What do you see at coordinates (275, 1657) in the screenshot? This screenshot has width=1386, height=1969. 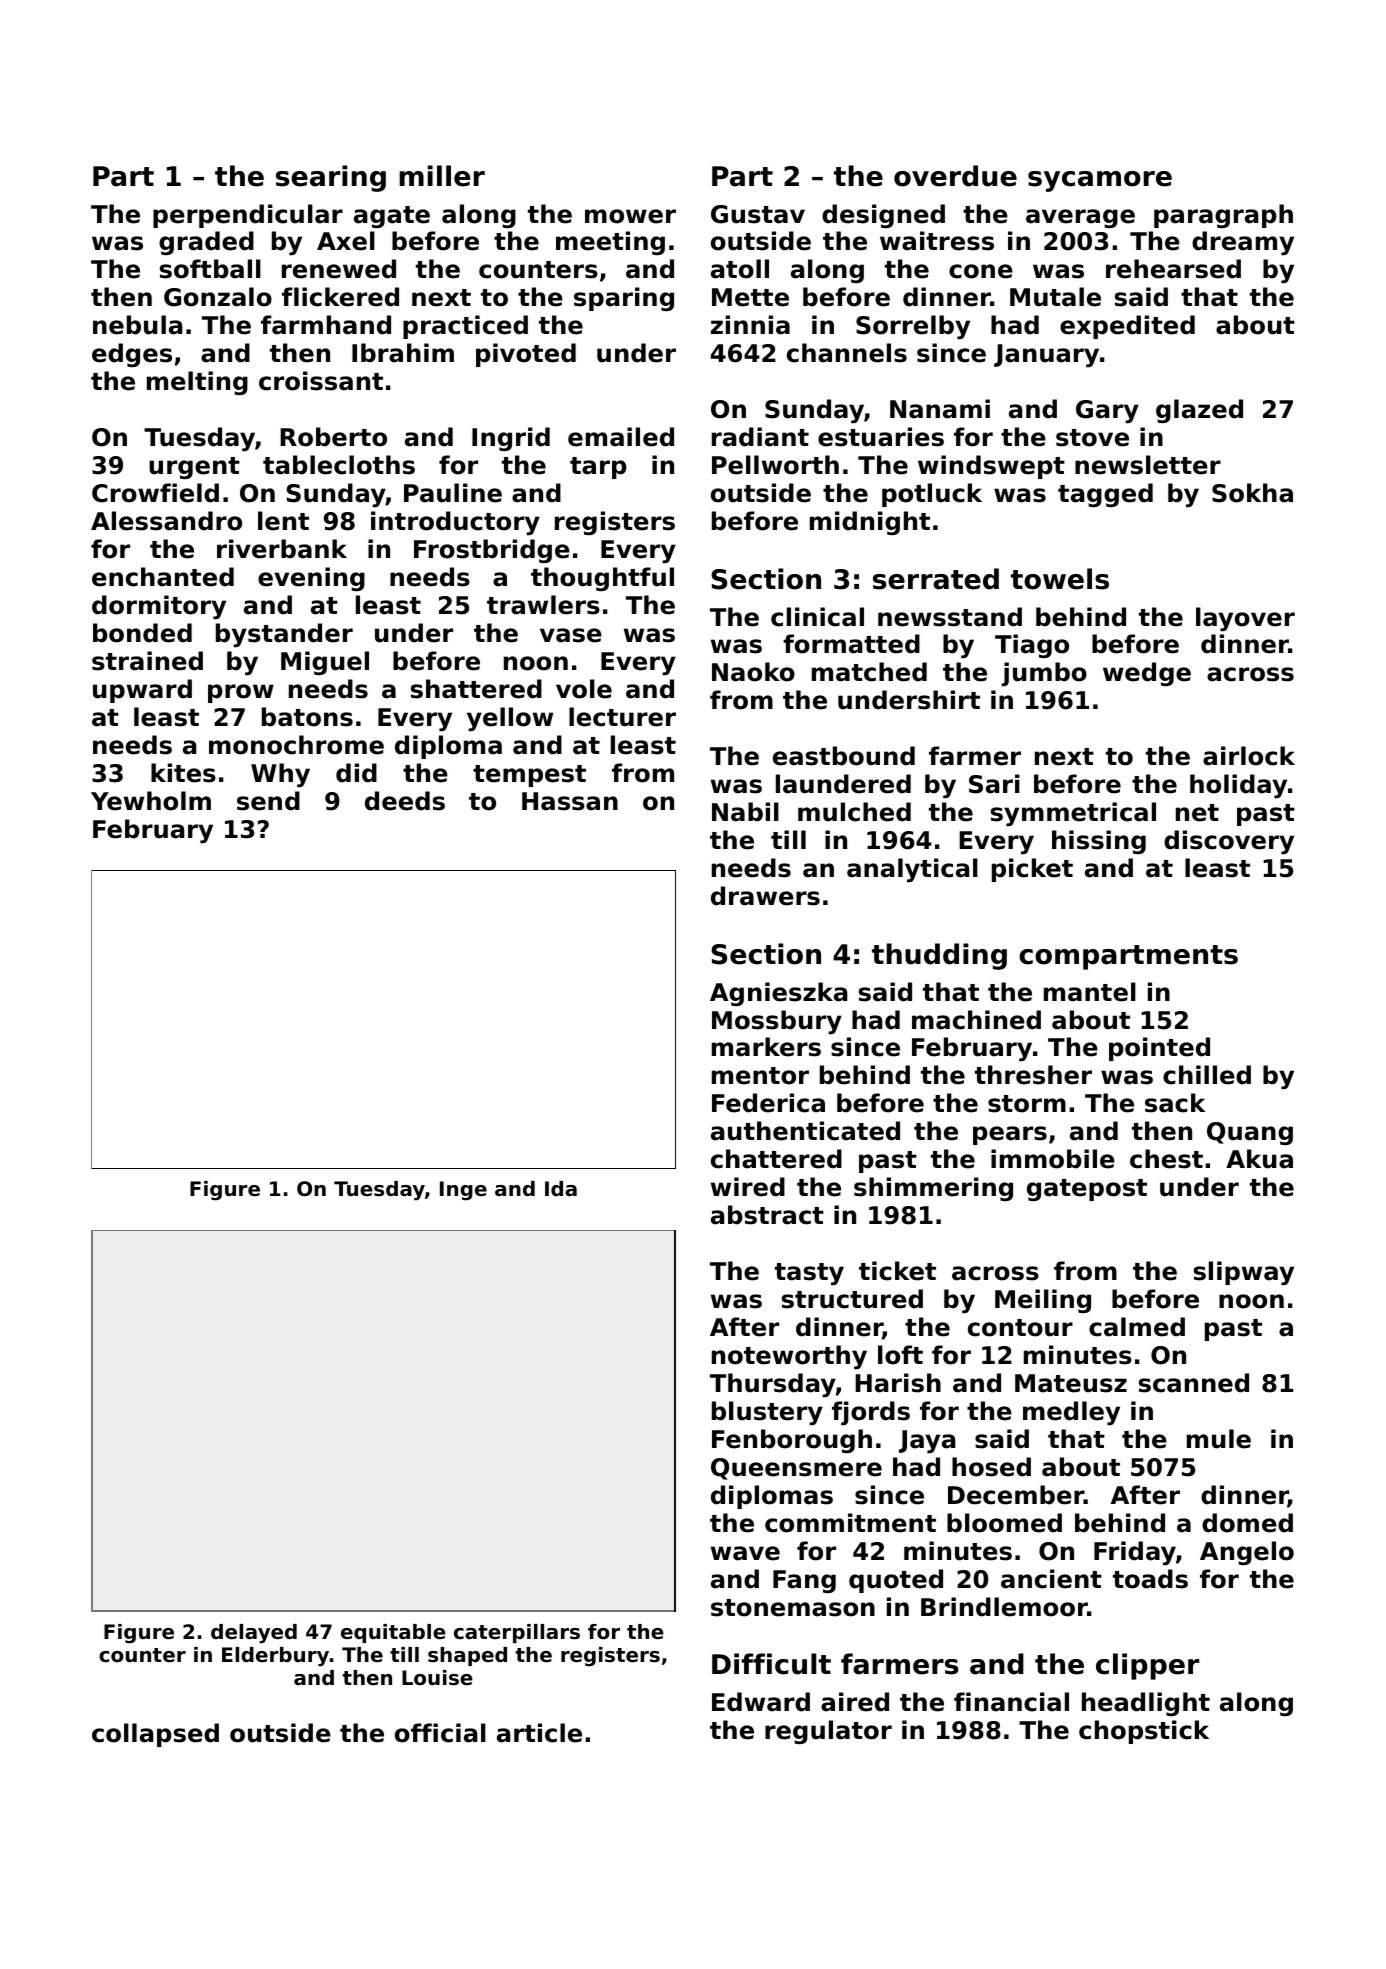 I see `Elderbury` at bounding box center [275, 1657].
